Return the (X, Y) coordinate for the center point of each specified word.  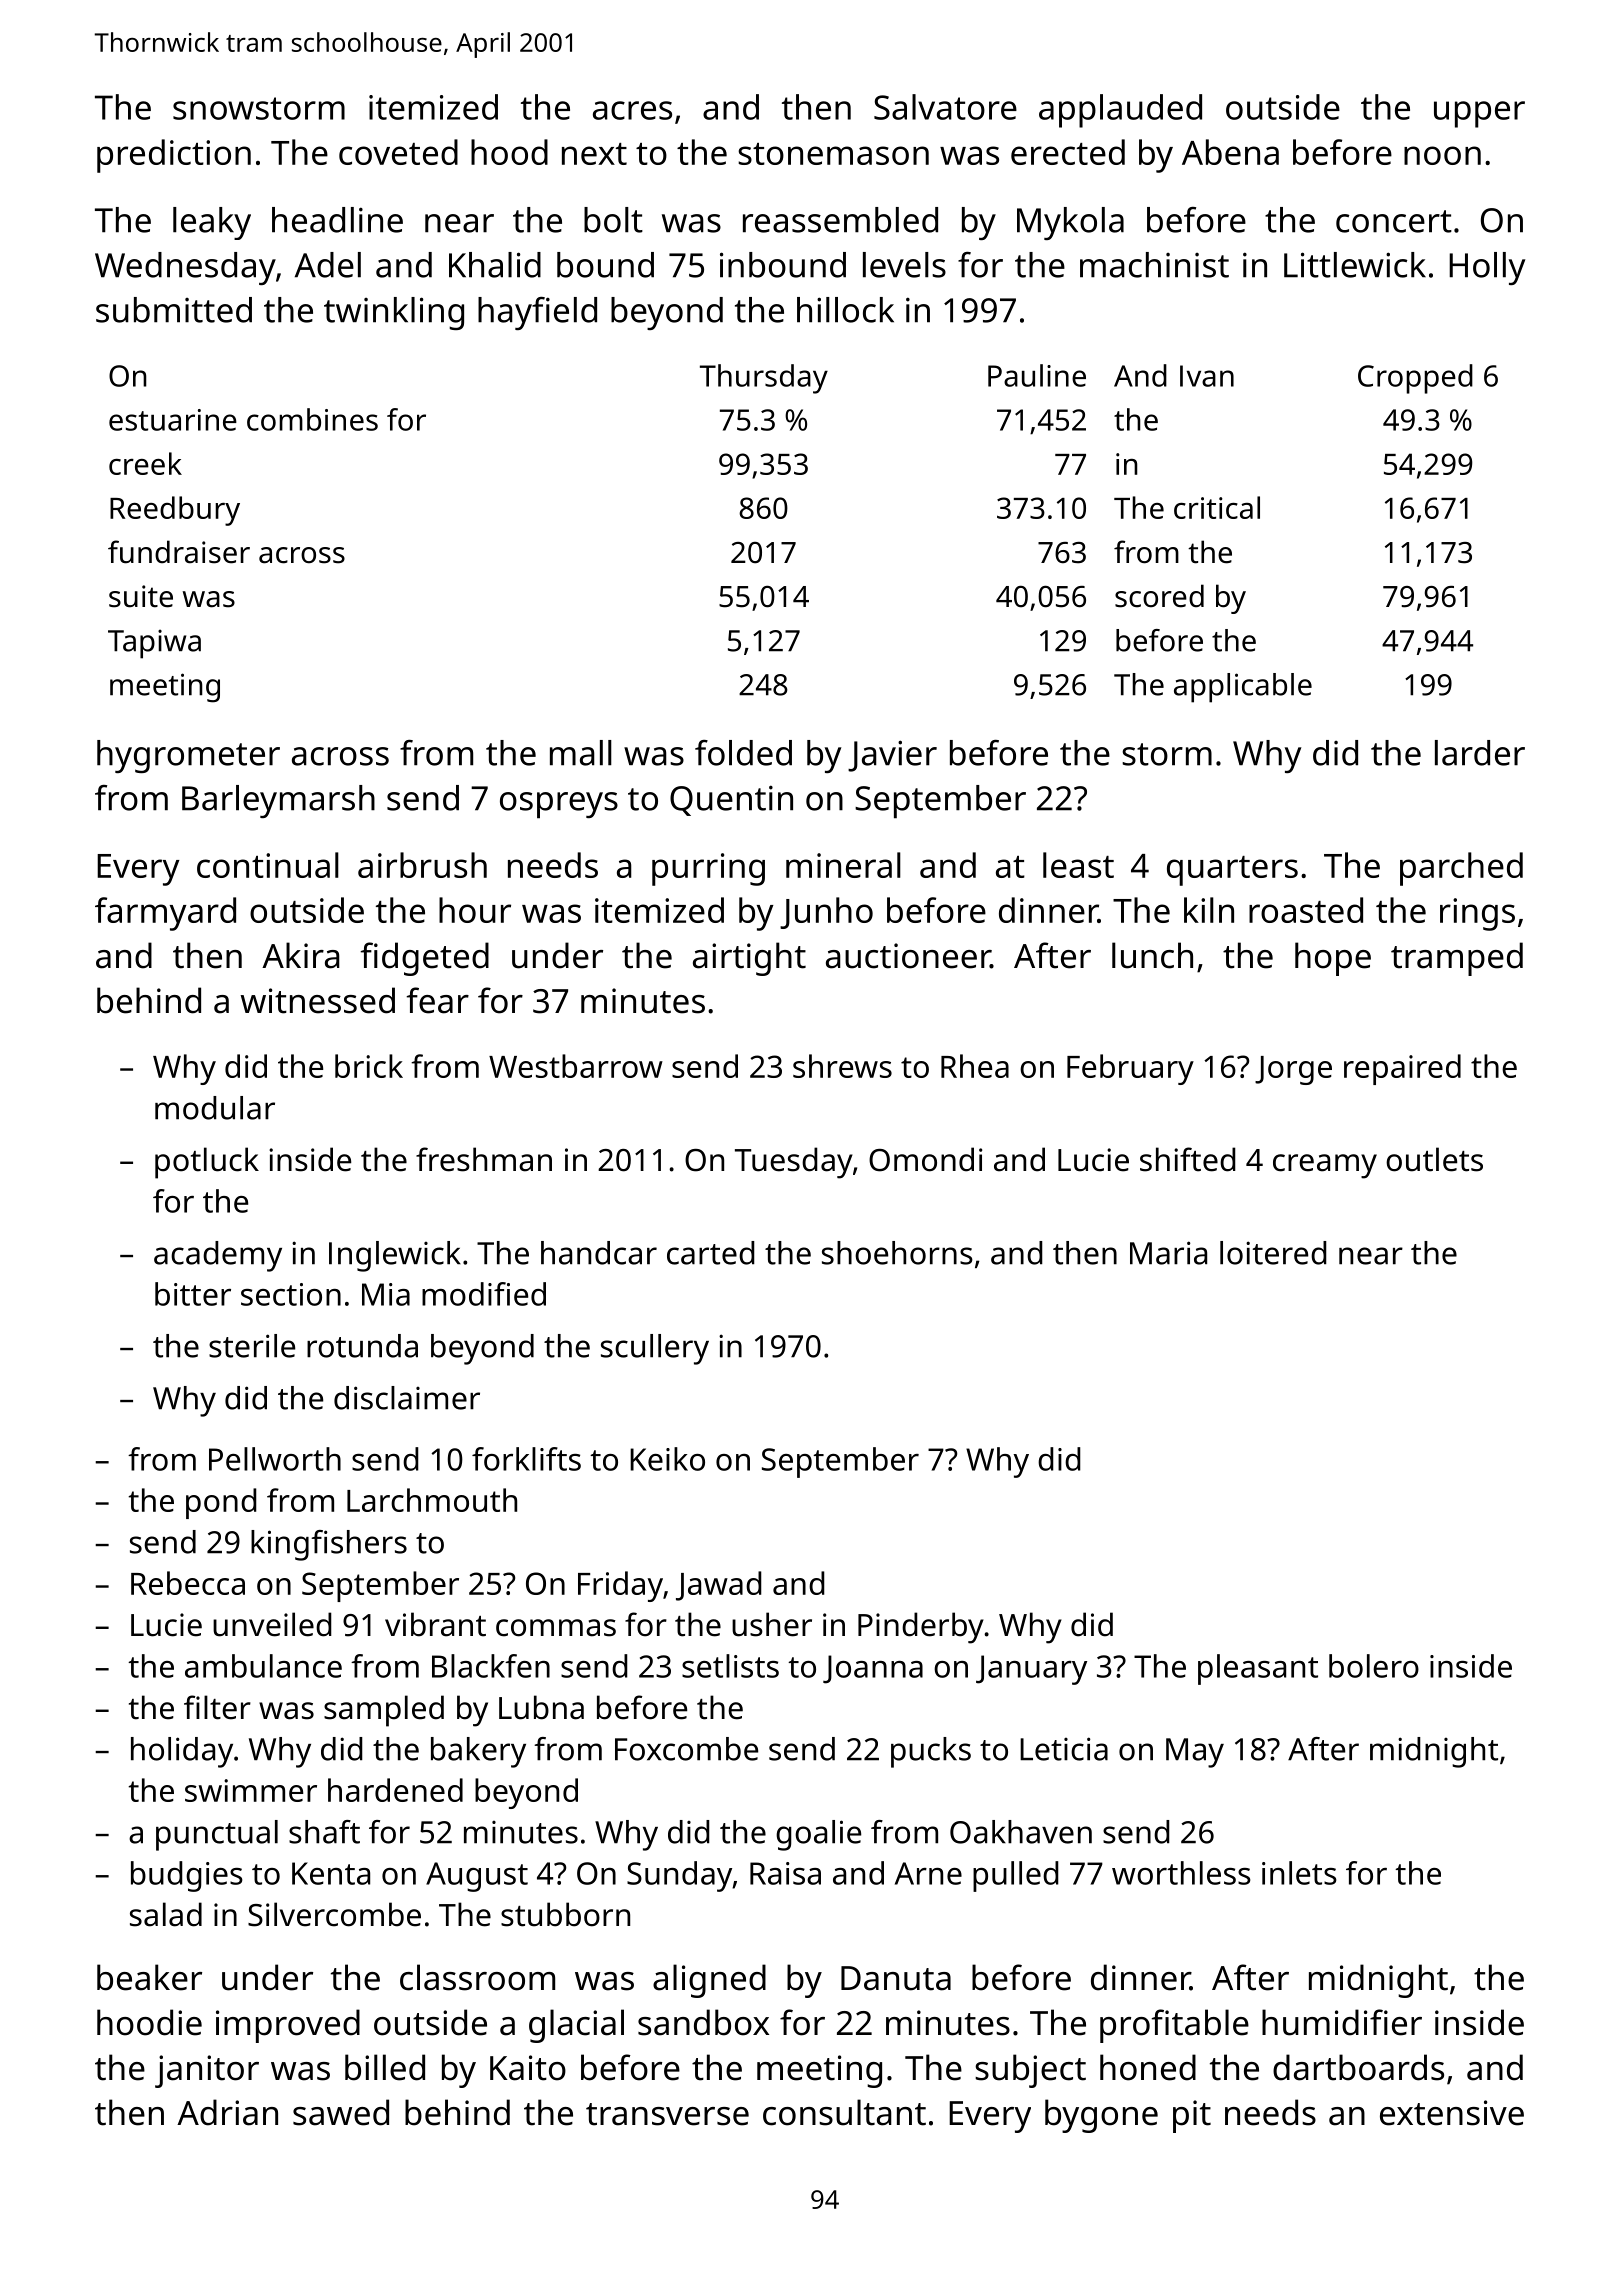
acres (632, 110)
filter (217, 1707)
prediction (174, 156)
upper (1479, 114)
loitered (1273, 1253)
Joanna (873, 1669)
